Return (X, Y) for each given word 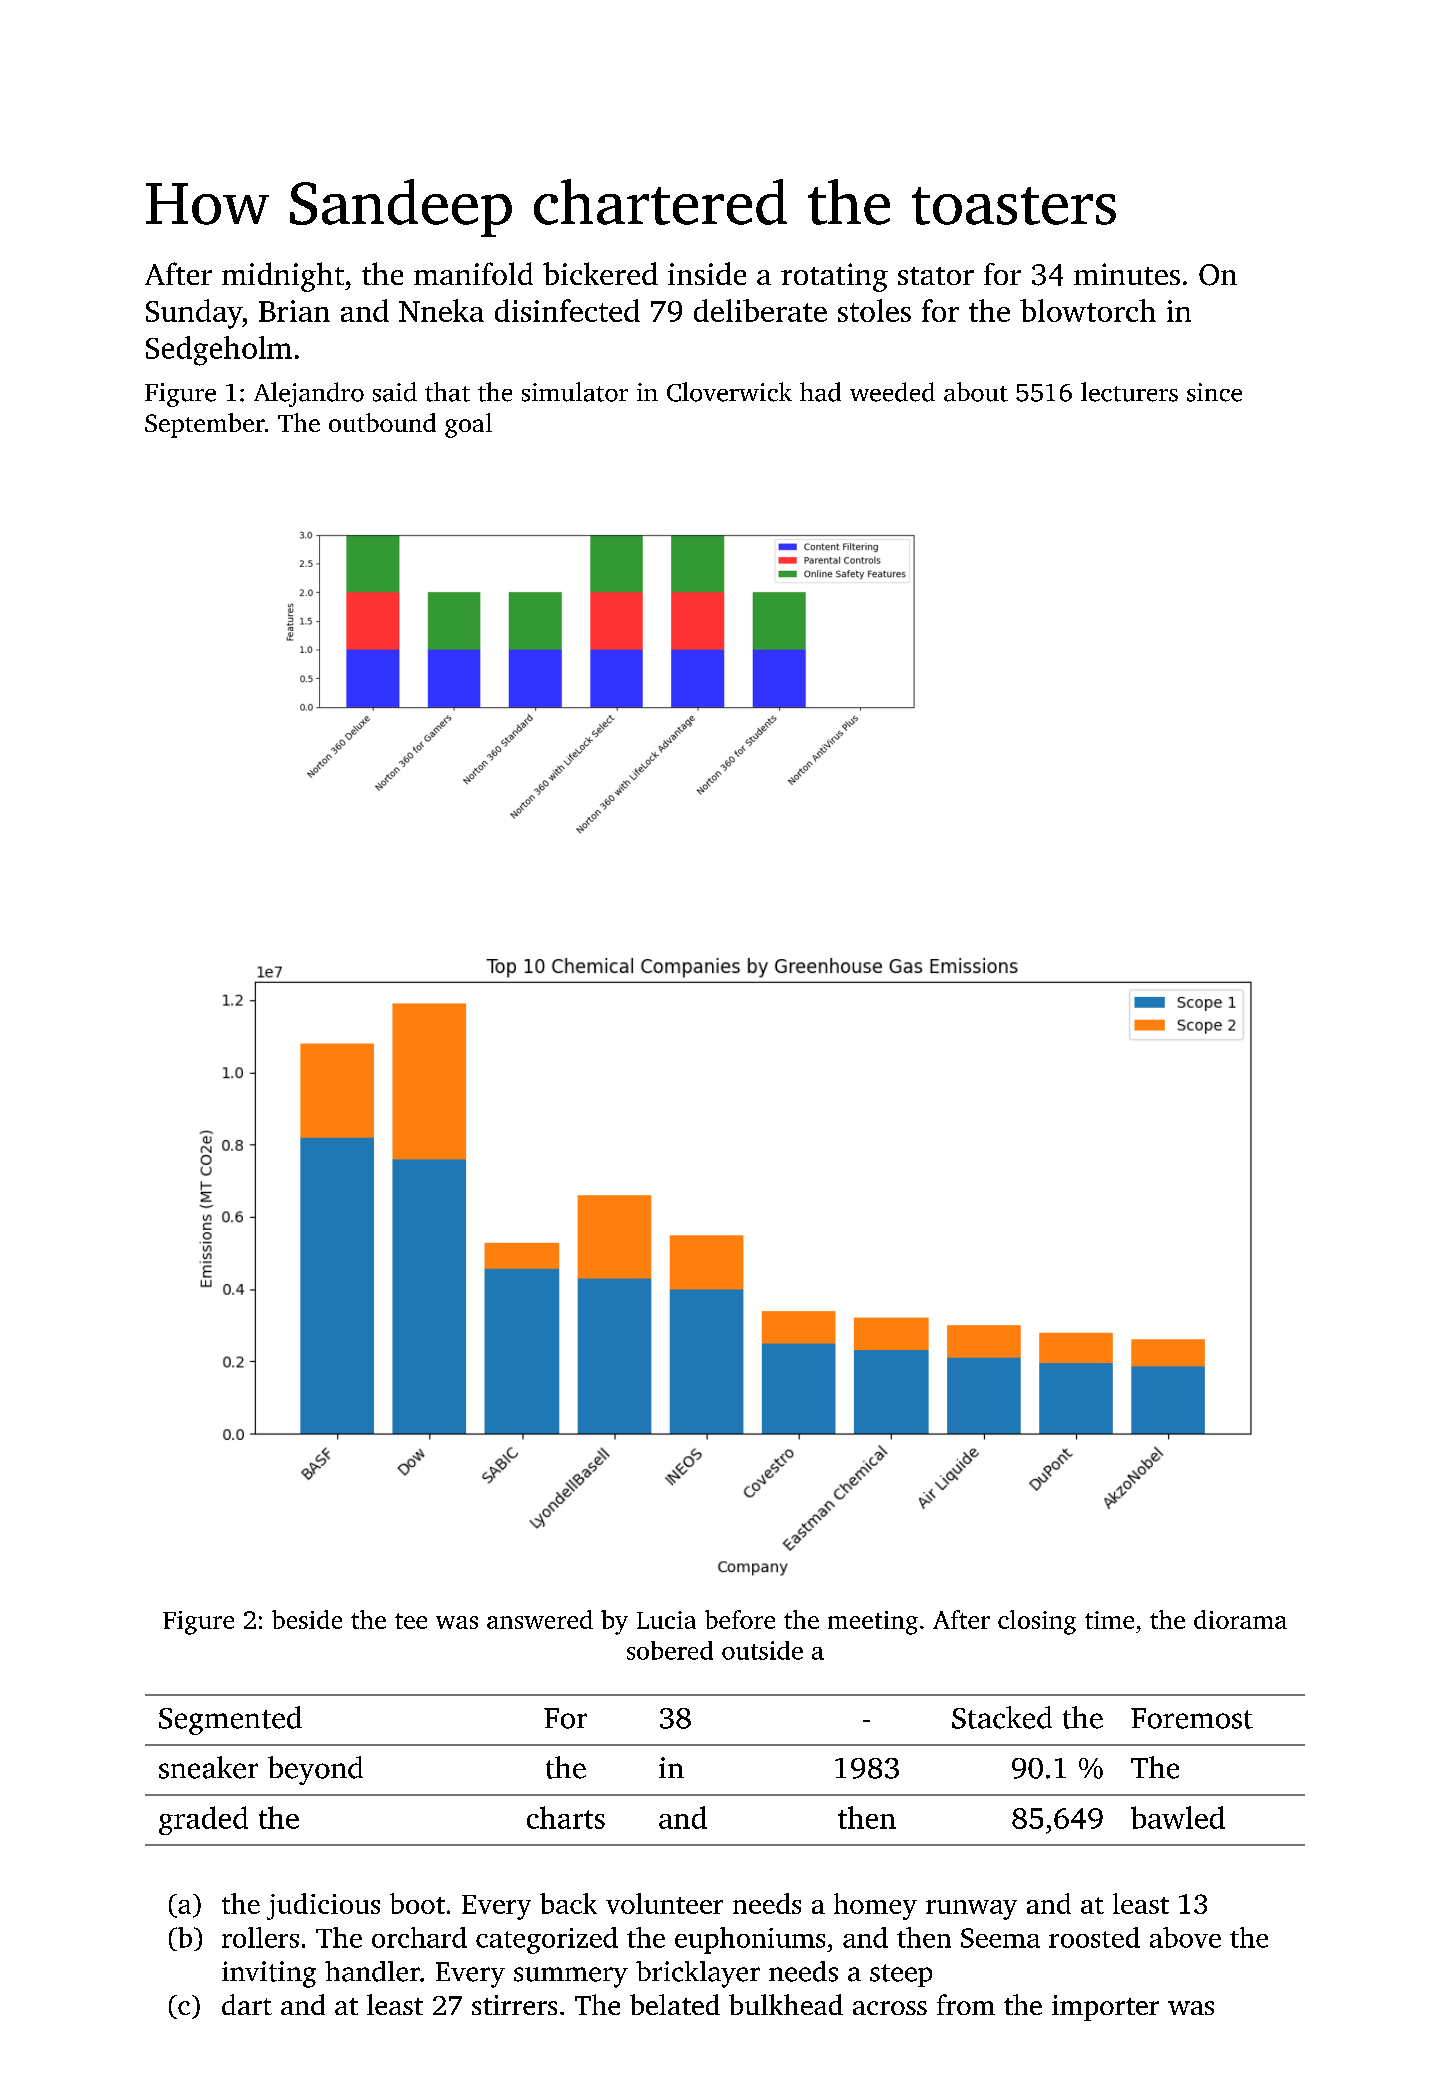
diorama (1240, 1619)
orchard (419, 1937)
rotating (834, 277)
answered (540, 1619)
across (890, 2008)
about (976, 392)
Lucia (666, 1620)
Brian (294, 311)
